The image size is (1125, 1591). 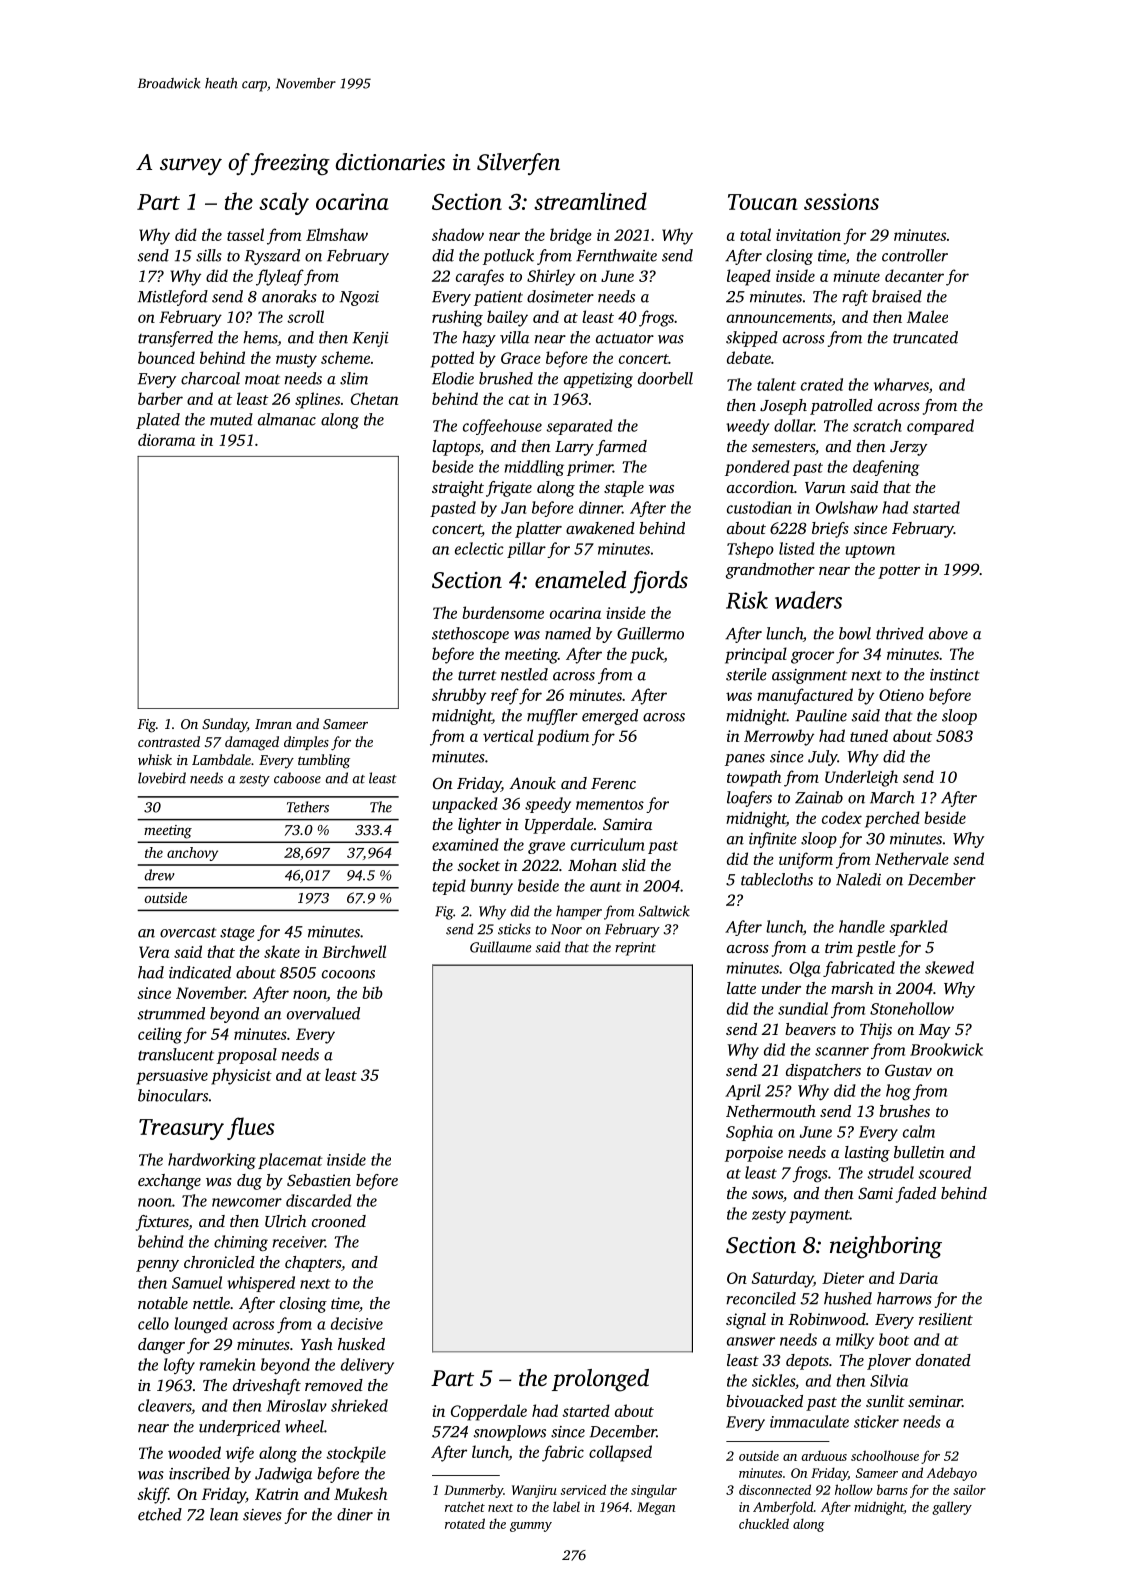 I want to click on straight, so click(x=458, y=489).
